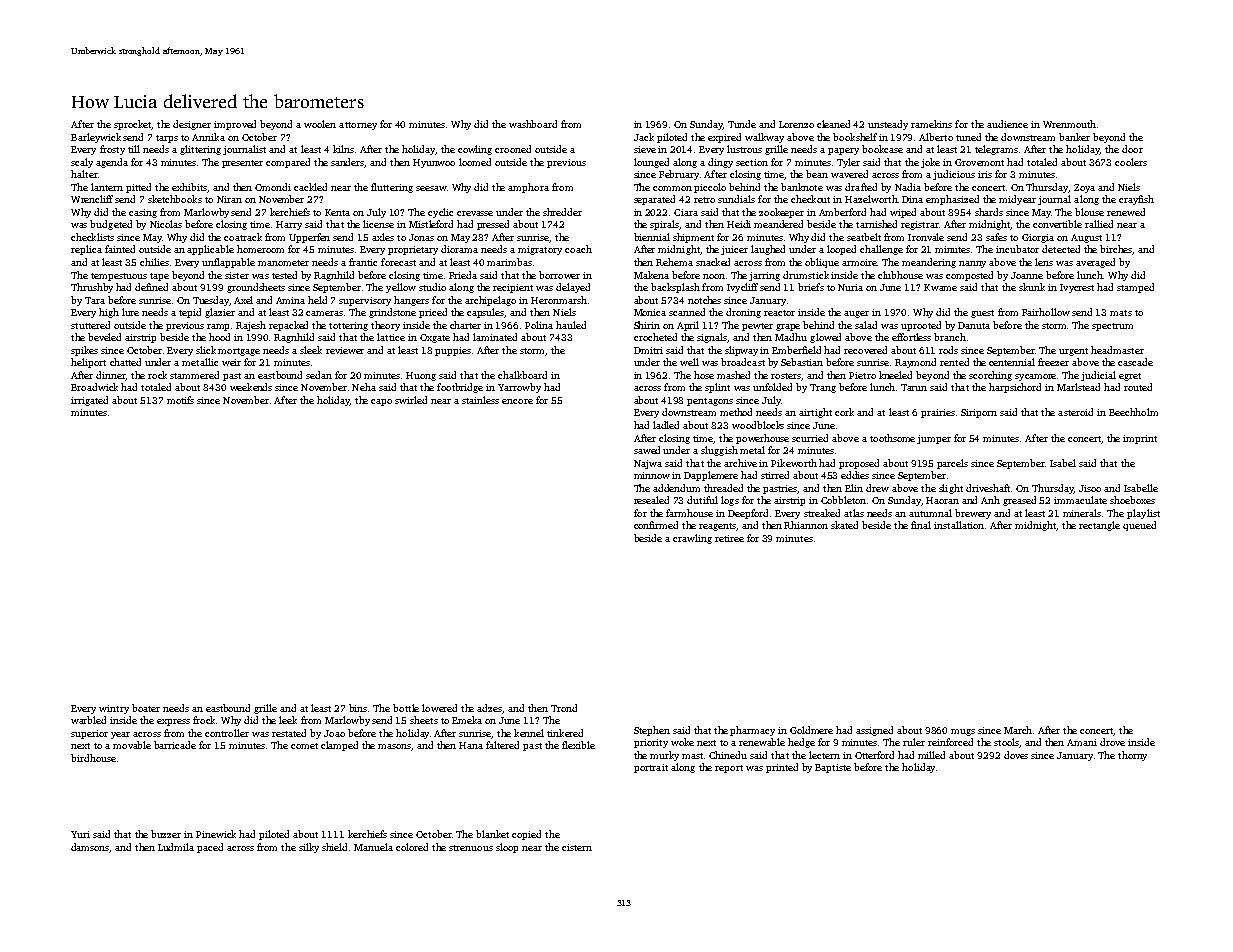 The height and width of the screenshot is (952, 1233). I want to click on autumnal, so click(930, 513).
